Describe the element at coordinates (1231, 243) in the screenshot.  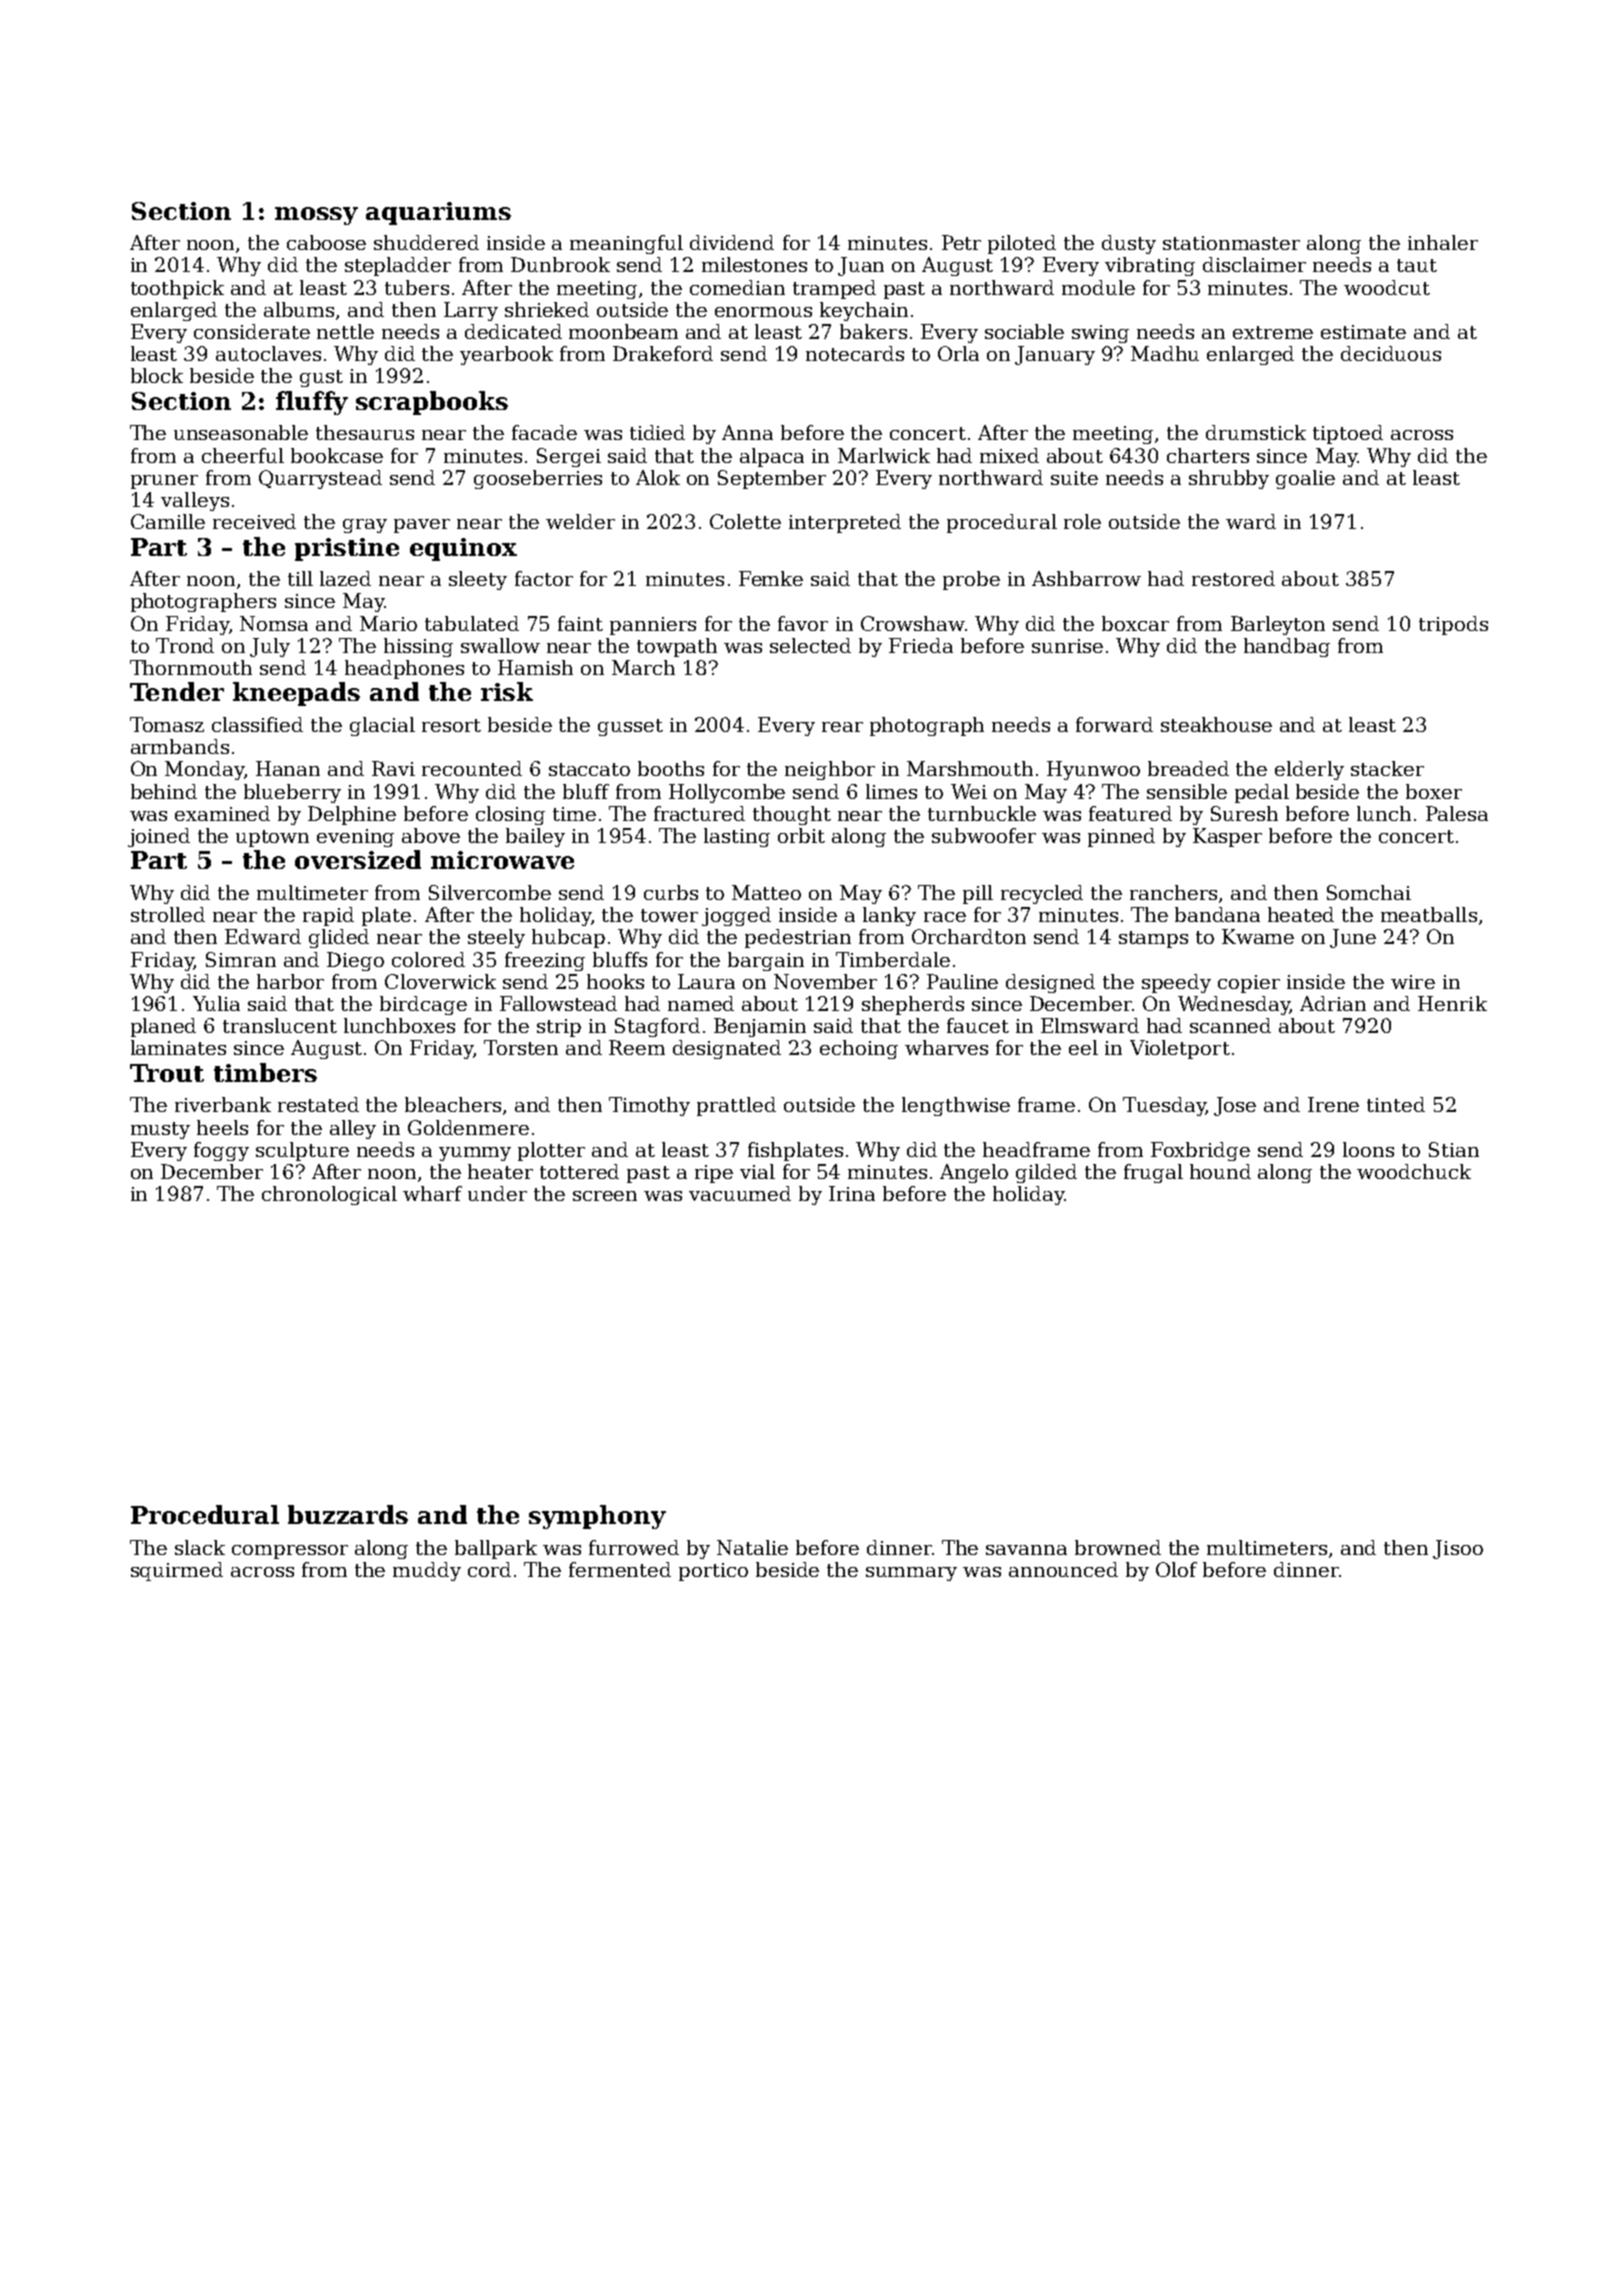
I see `stationmaster` at that location.
